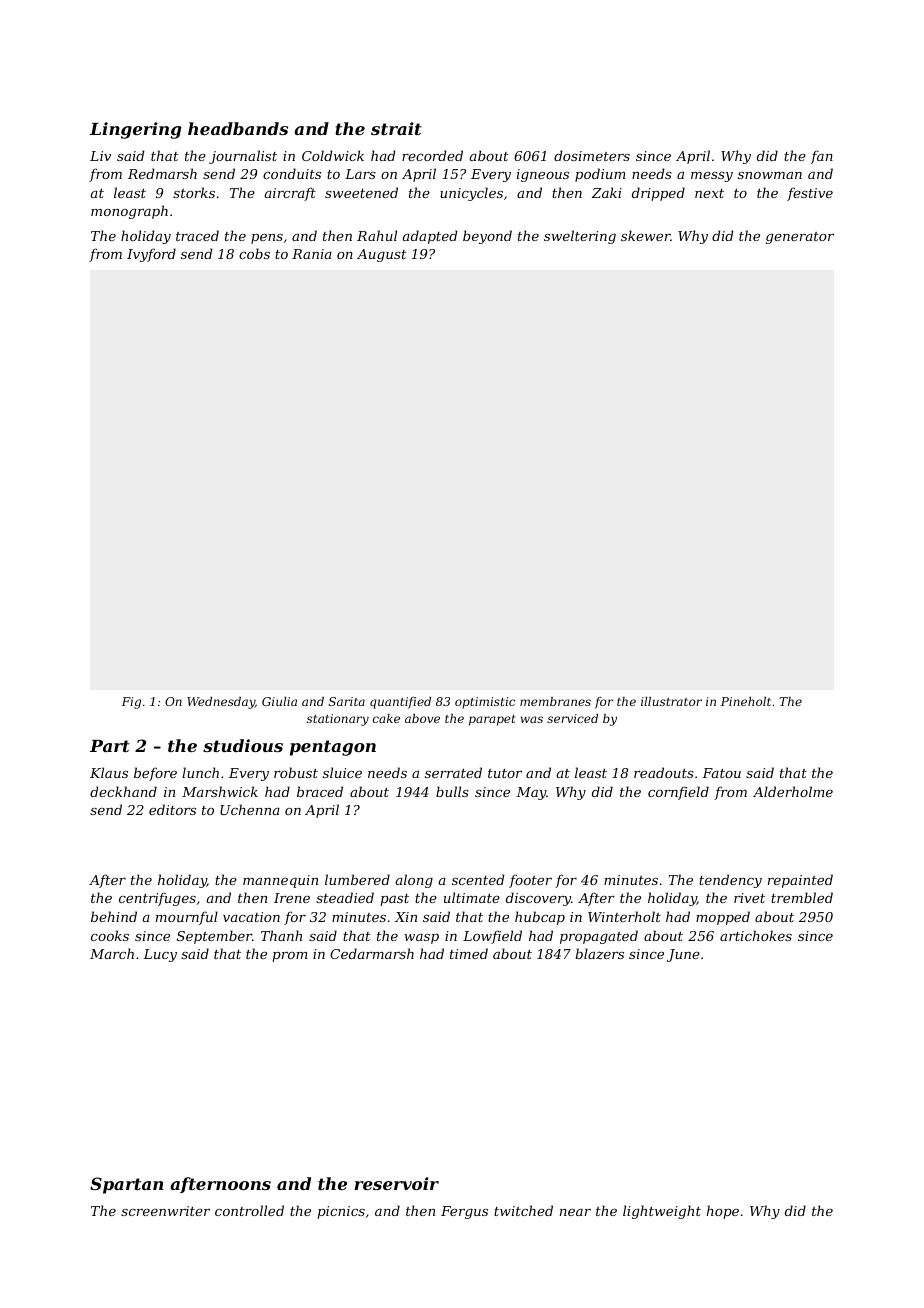  What do you see at coordinates (555, 701) in the screenshot?
I see `membranes` at bounding box center [555, 701].
